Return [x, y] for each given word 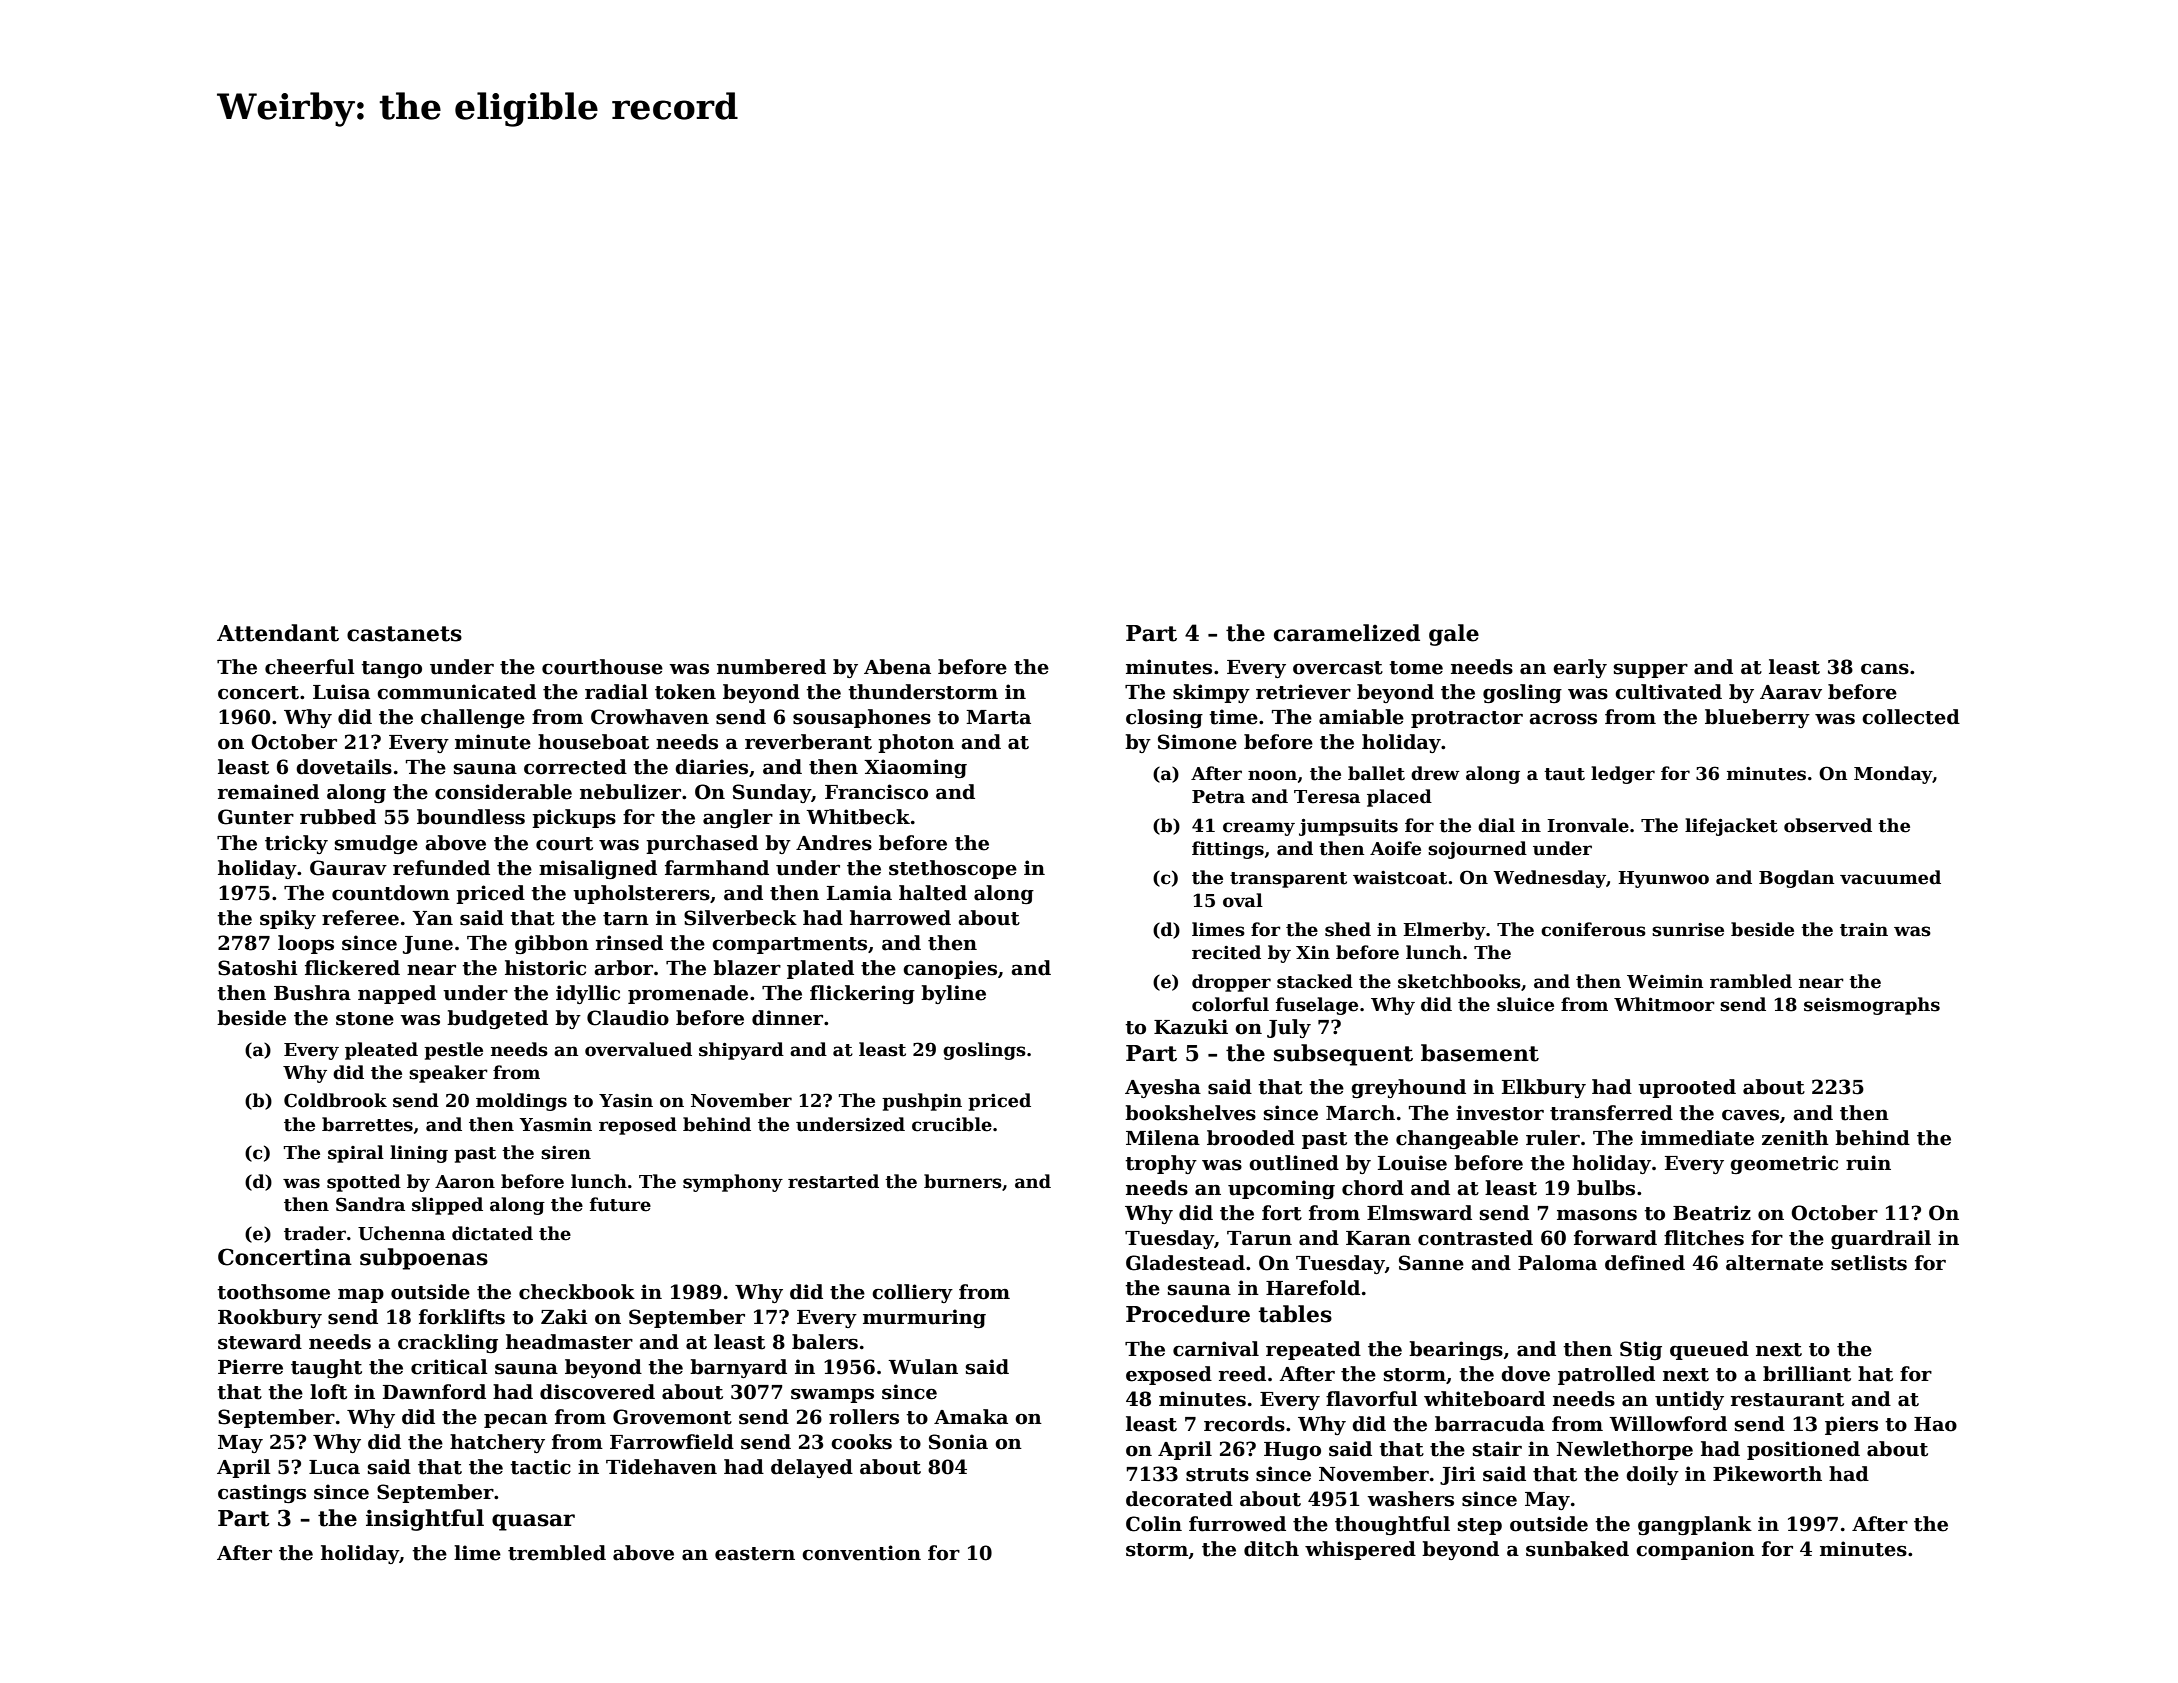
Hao [1935, 1424]
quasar [533, 1522]
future [620, 1204]
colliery [912, 1293]
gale [1454, 635]
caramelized [1347, 633]
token [685, 692]
